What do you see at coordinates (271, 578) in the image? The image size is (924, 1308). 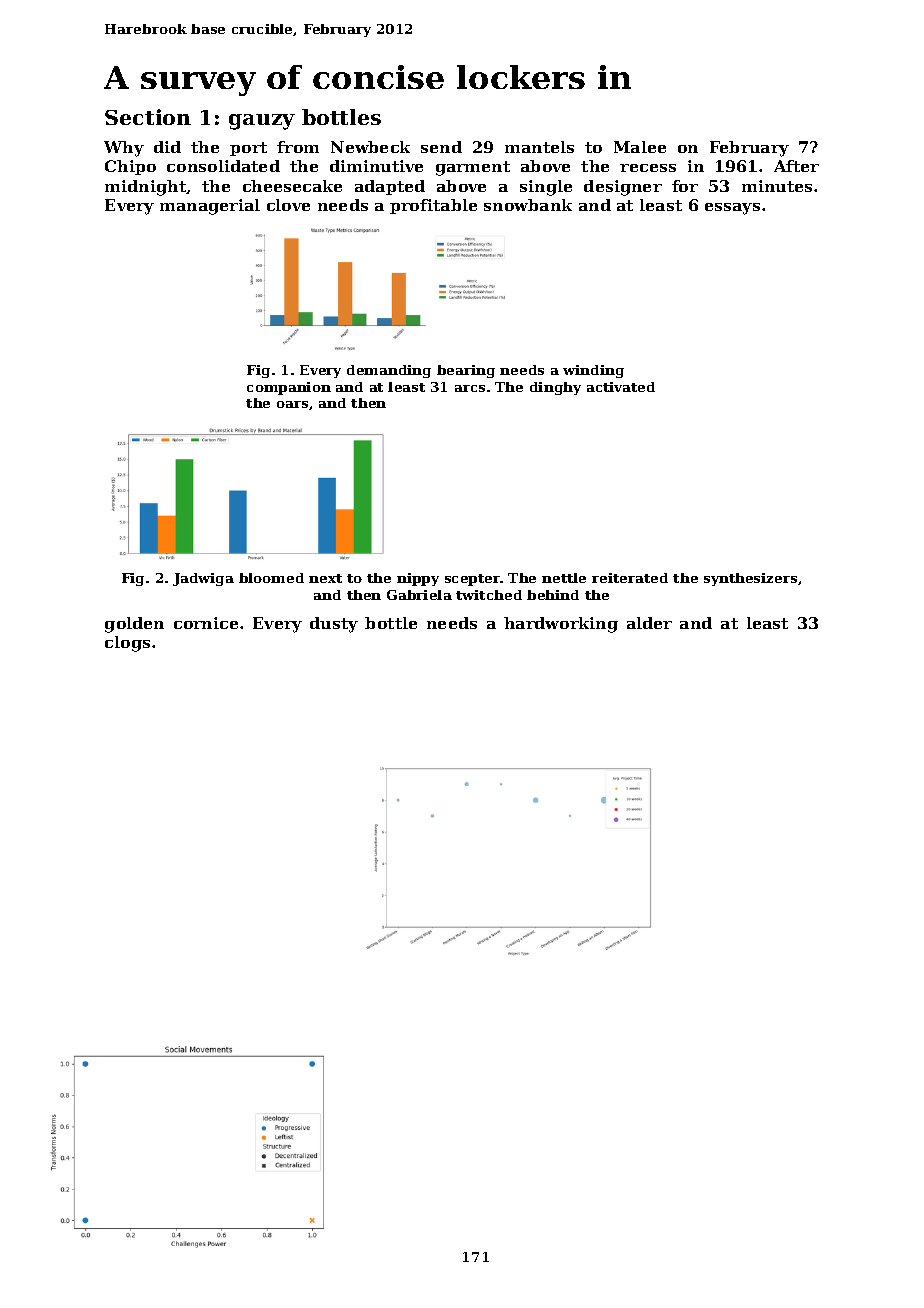 I see `bloomed` at bounding box center [271, 578].
